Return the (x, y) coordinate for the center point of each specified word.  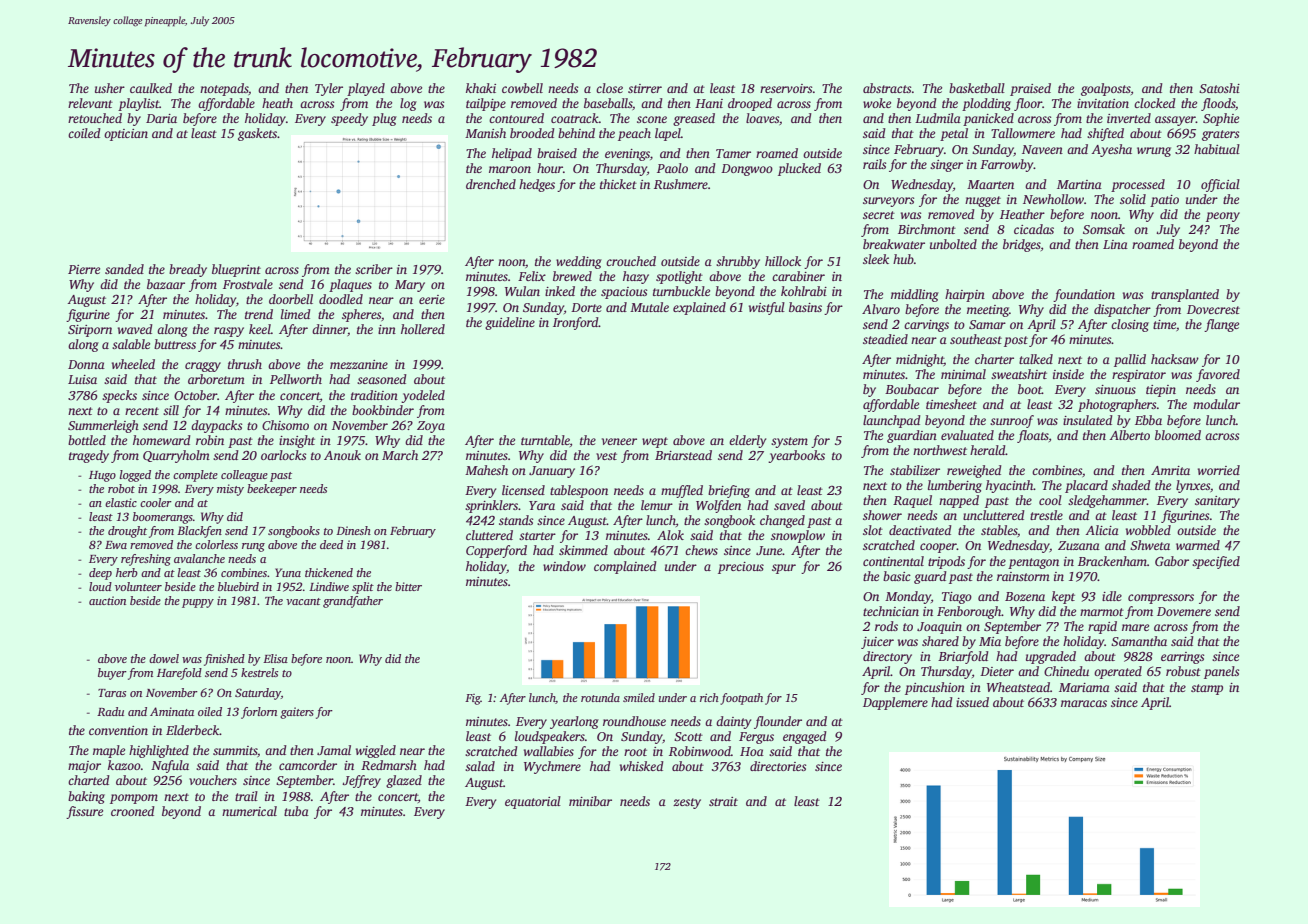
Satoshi (1219, 88)
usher (110, 88)
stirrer (645, 88)
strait (723, 801)
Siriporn (90, 331)
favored (1218, 375)
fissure (84, 812)
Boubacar (912, 389)
